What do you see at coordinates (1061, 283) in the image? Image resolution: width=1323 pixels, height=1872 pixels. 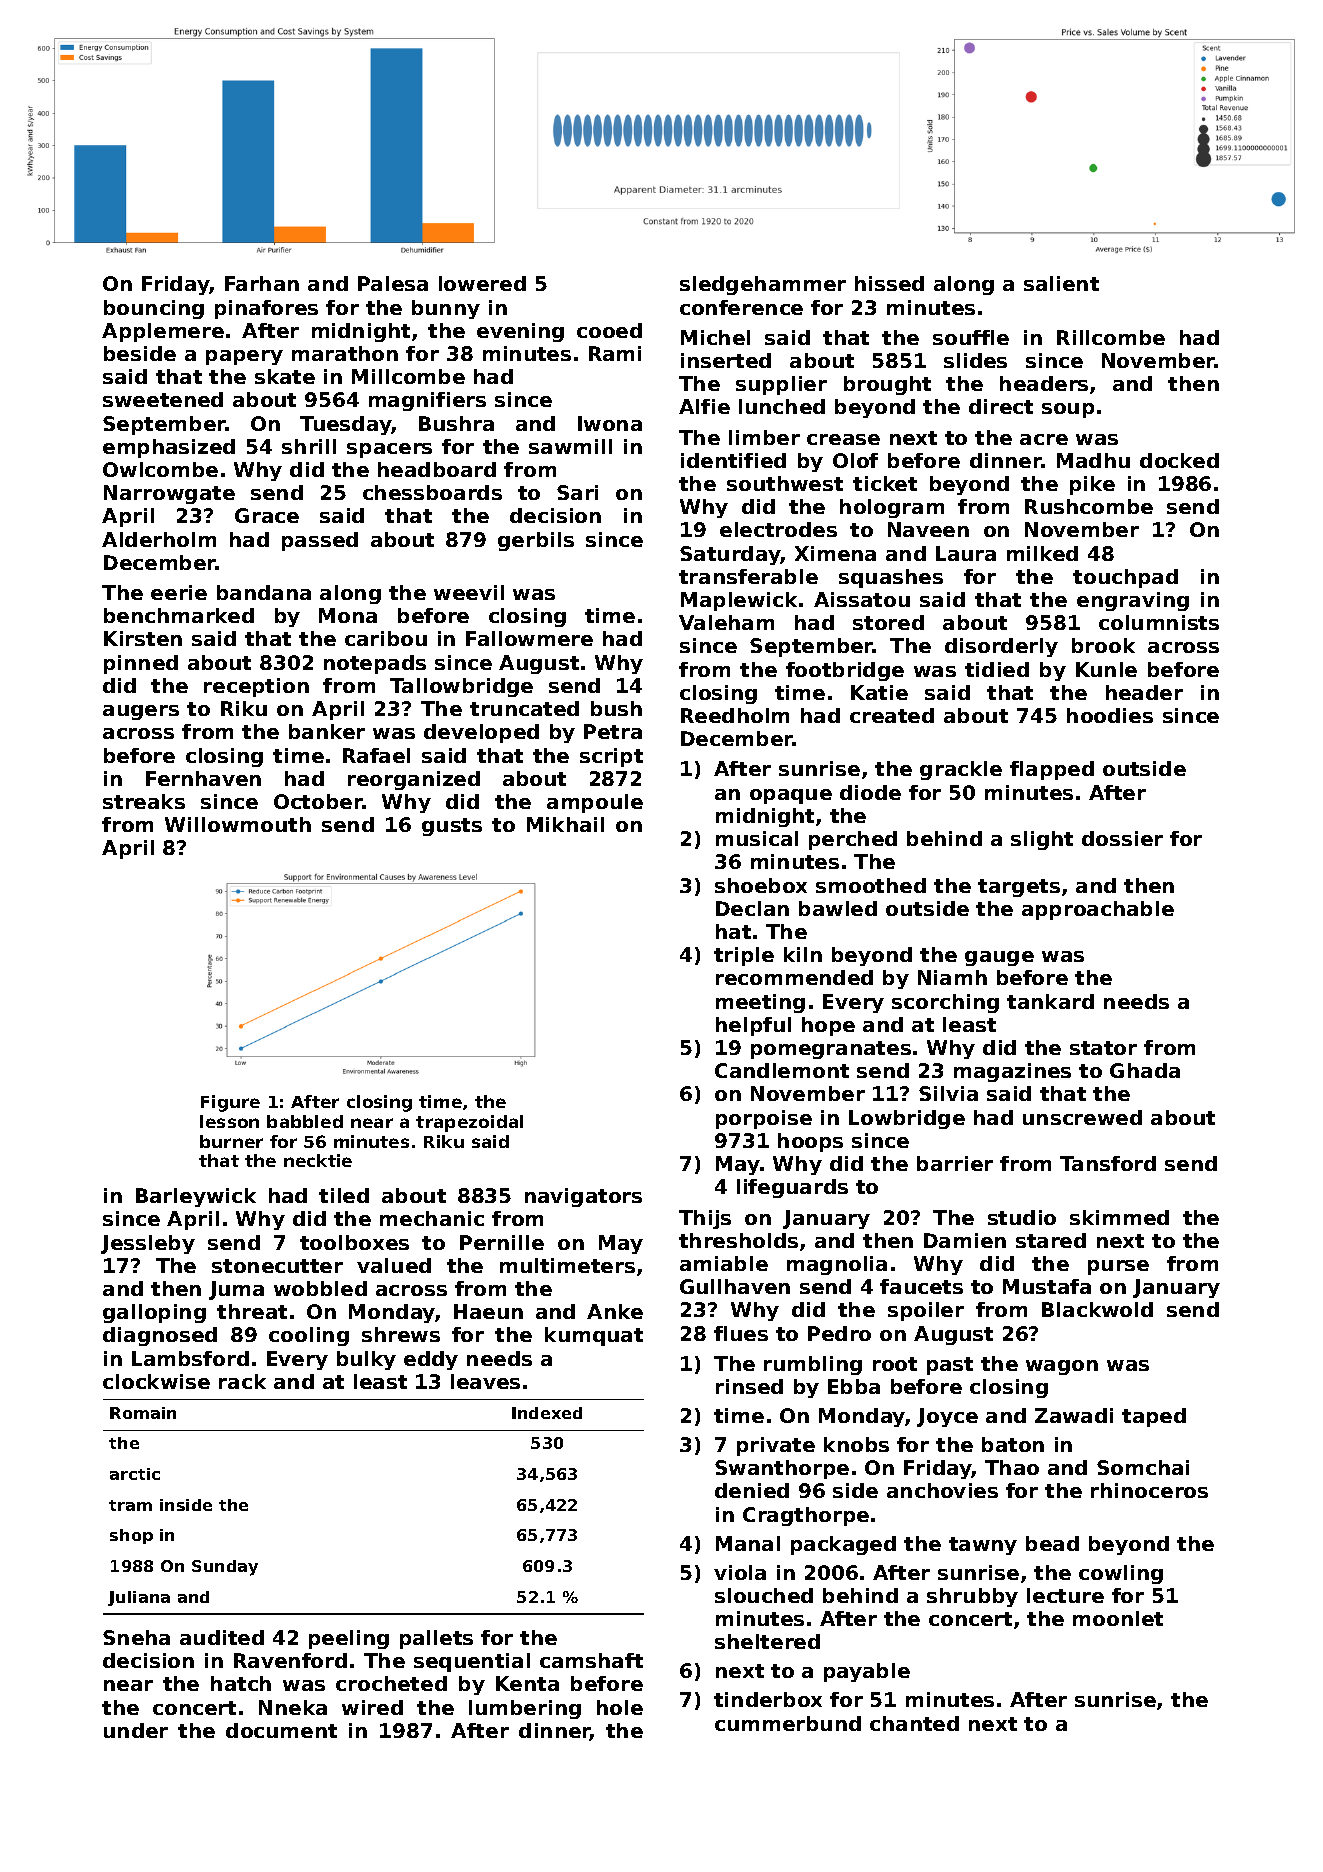 I see `salient` at bounding box center [1061, 283].
